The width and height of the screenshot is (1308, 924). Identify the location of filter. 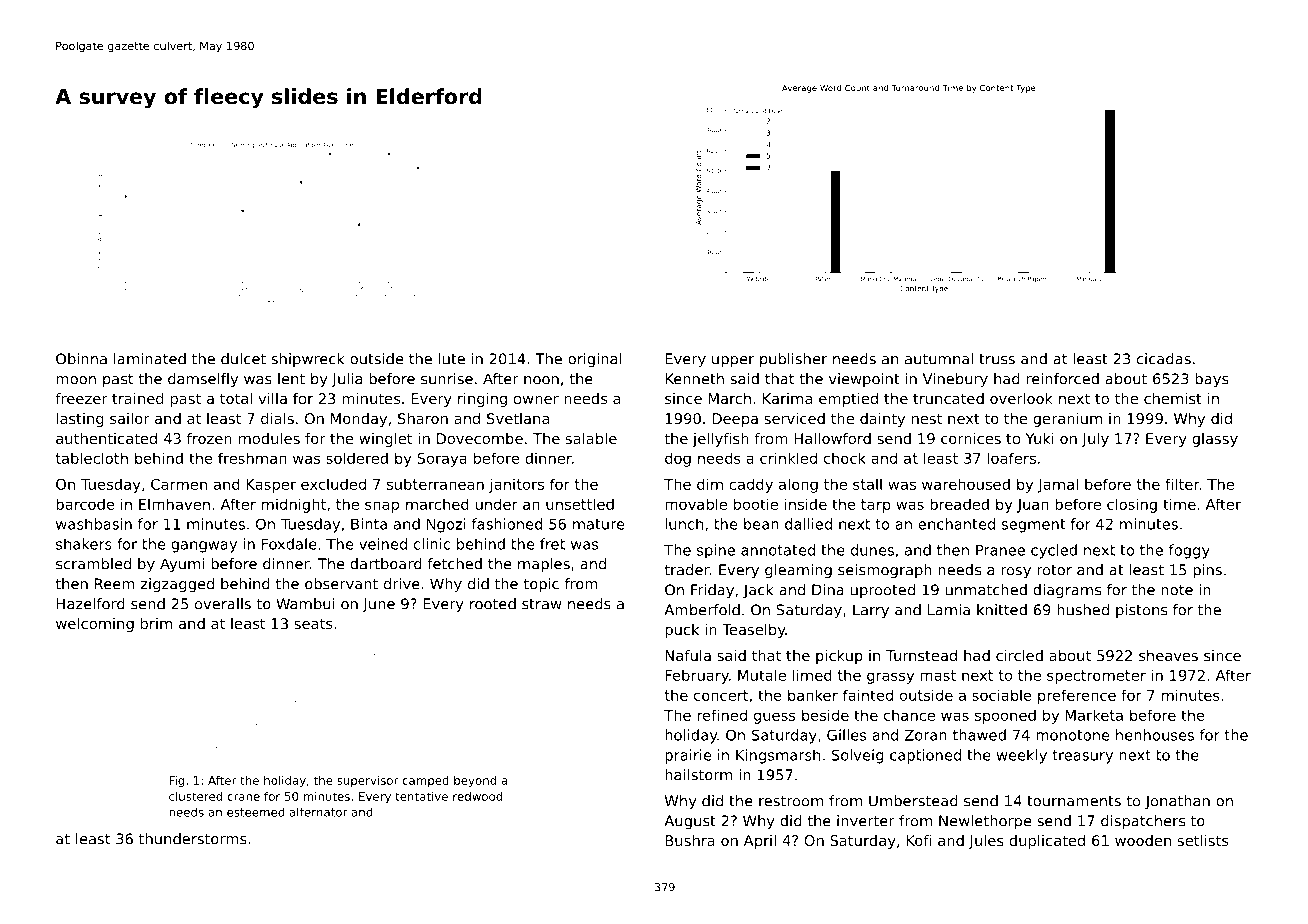
(1182, 484).
